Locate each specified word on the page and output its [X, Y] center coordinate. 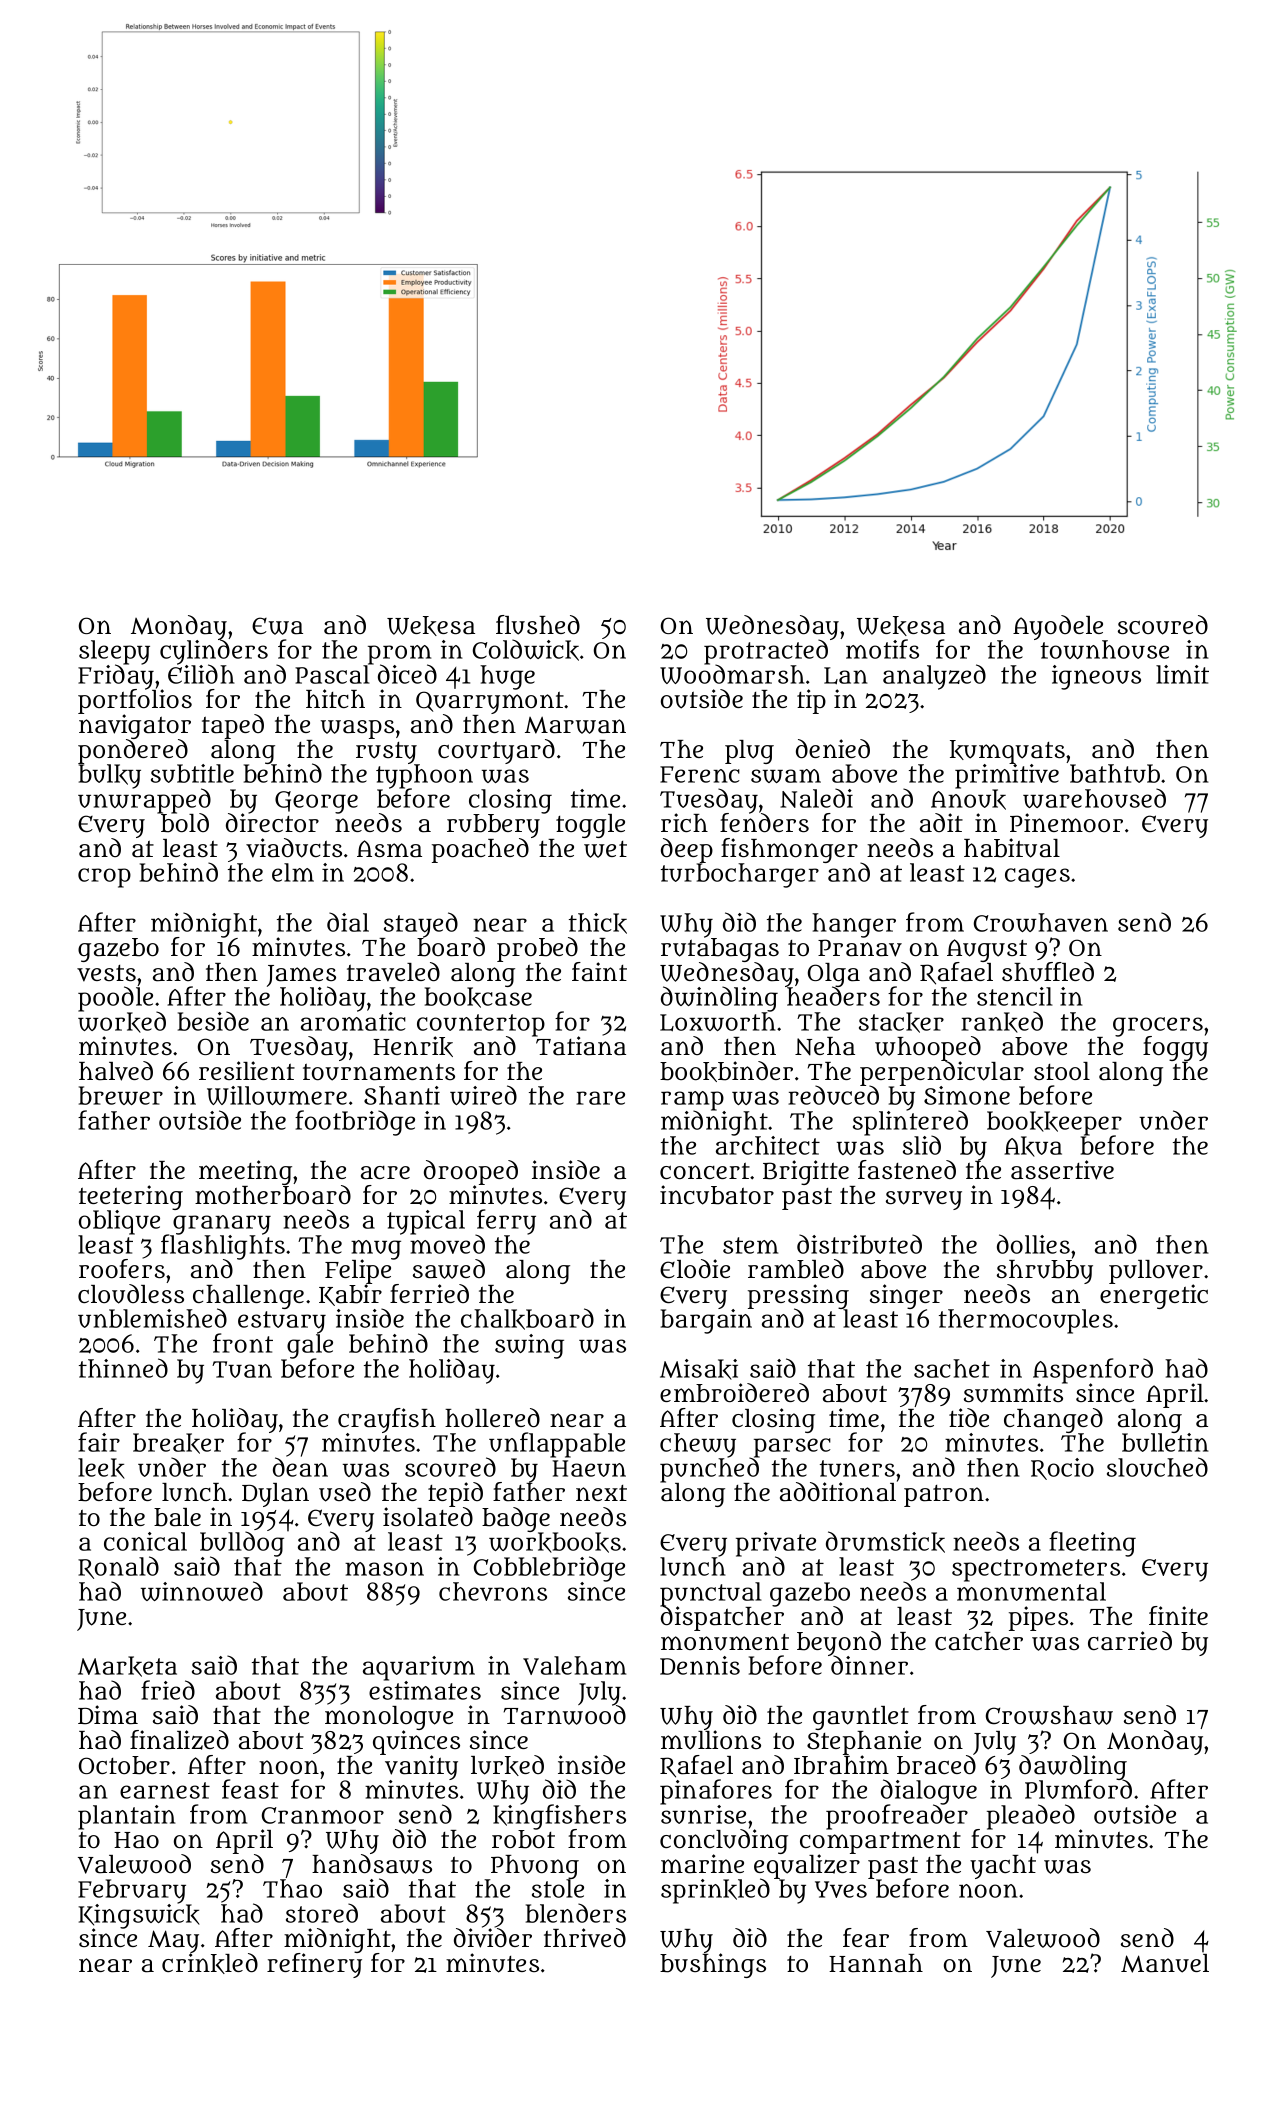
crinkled [210, 1963]
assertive [1062, 1170]
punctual [711, 1594]
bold [184, 823]
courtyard [496, 751]
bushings [713, 1966]
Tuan [242, 1369]
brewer [121, 1095]
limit [1182, 674]
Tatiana [581, 1046]
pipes [1038, 1618]
